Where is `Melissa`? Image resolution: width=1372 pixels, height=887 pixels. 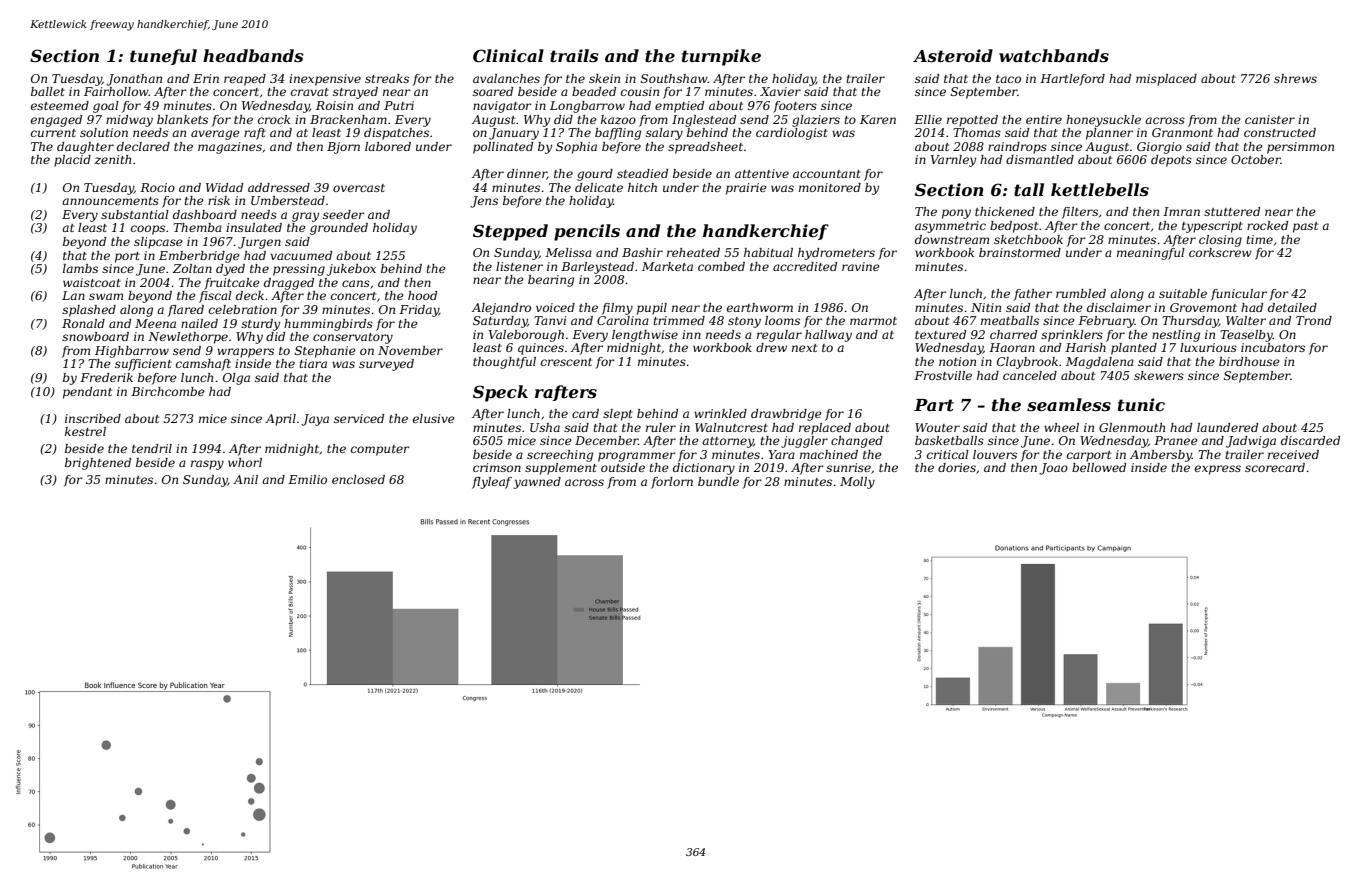
Melissa is located at coordinates (568, 252).
